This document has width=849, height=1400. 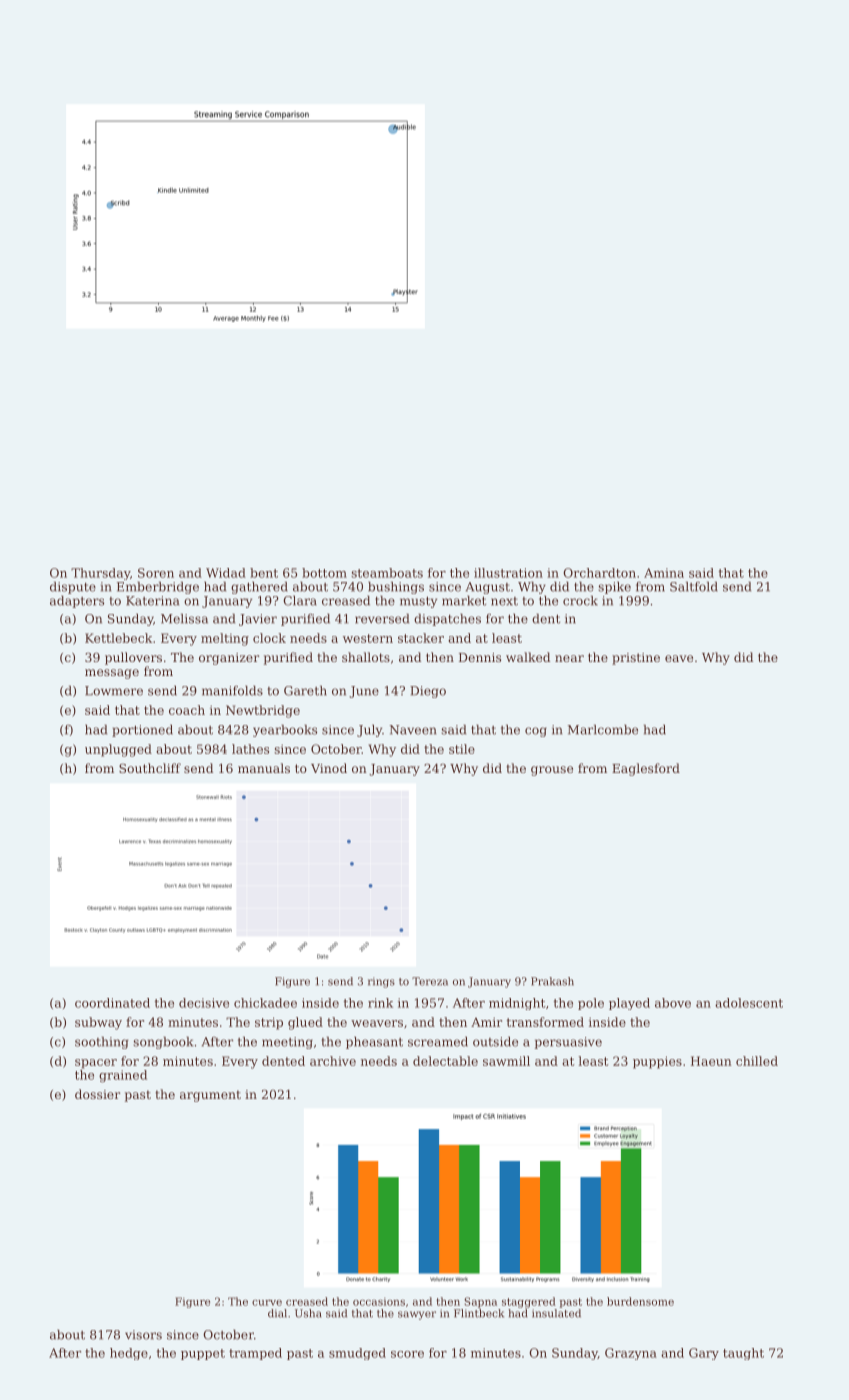 What do you see at coordinates (381, 982) in the document?
I see `rings` at bounding box center [381, 982].
